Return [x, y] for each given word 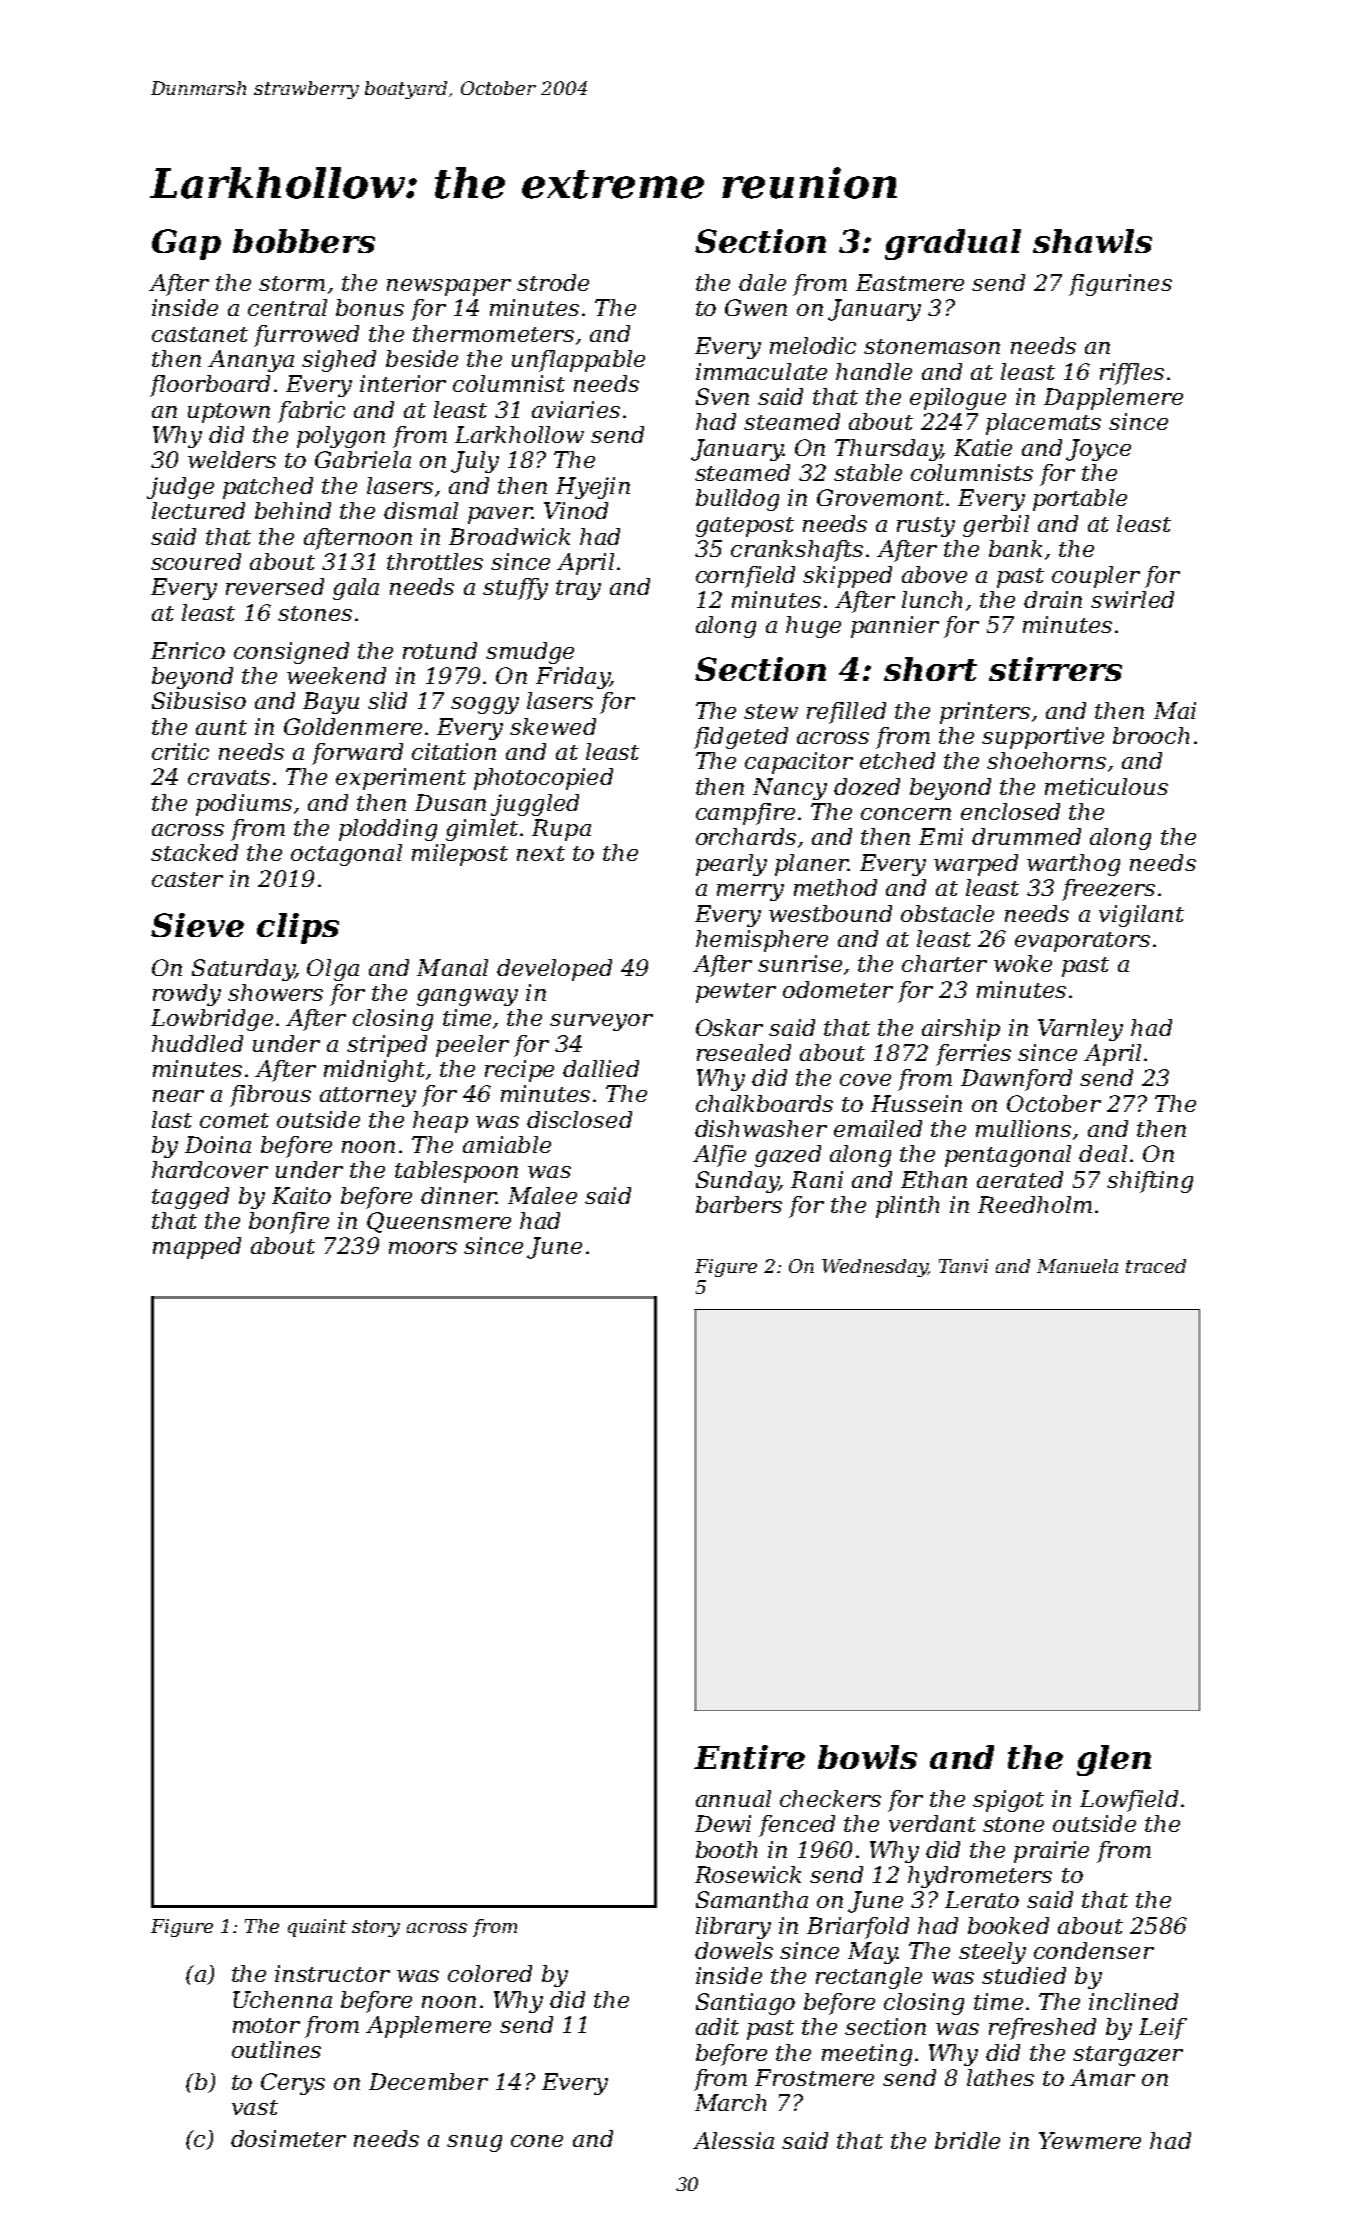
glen [1114, 1760]
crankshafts [797, 551]
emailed [878, 1128]
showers [275, 992]
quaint [317, 1928]
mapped [197, 1248]
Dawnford [1016, 1080]
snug [474, 2143]
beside [422, 358]
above [934, 574]
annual [733, 1798]
